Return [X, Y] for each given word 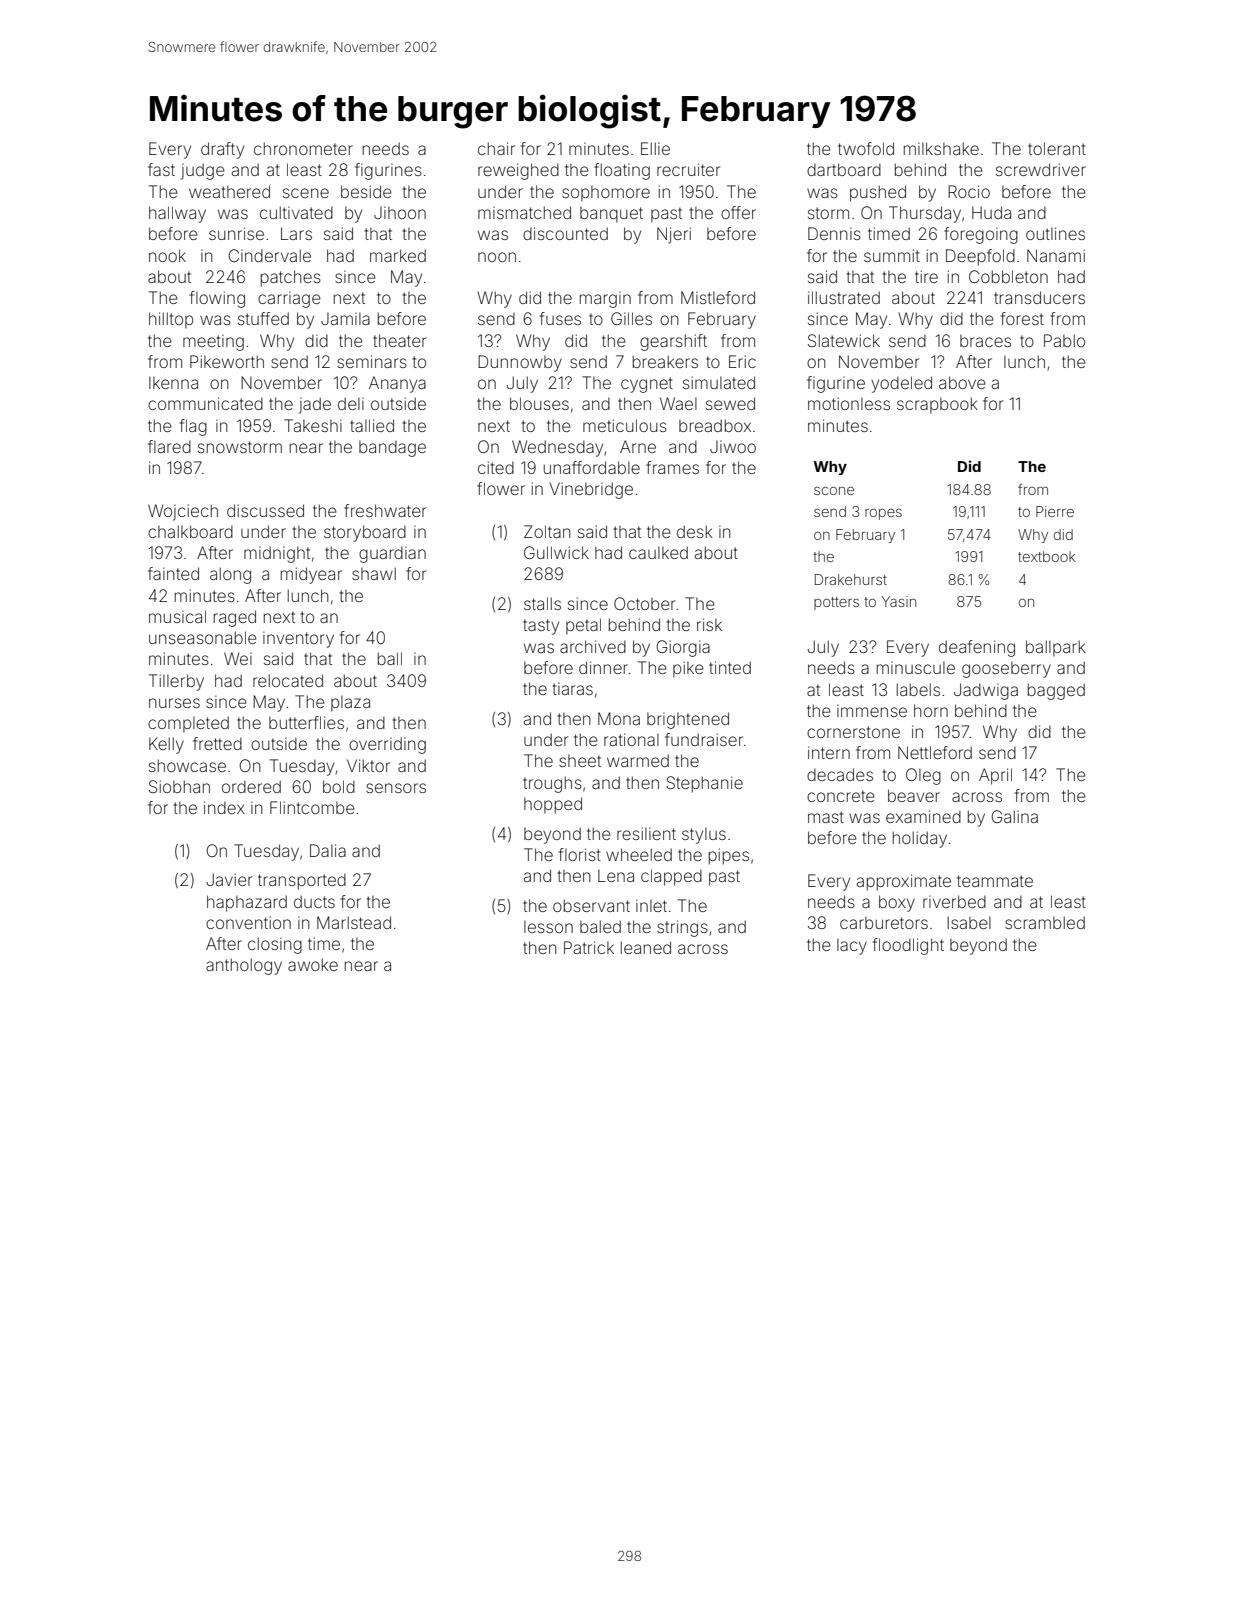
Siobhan [179, 786]
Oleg [923, 776]
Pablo [1064, 340]
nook [167, 255]
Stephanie [704, 784]
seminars [372, 361]
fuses [560, 318]
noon [497, 257]
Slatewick [844, 340]
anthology [244, 966]
